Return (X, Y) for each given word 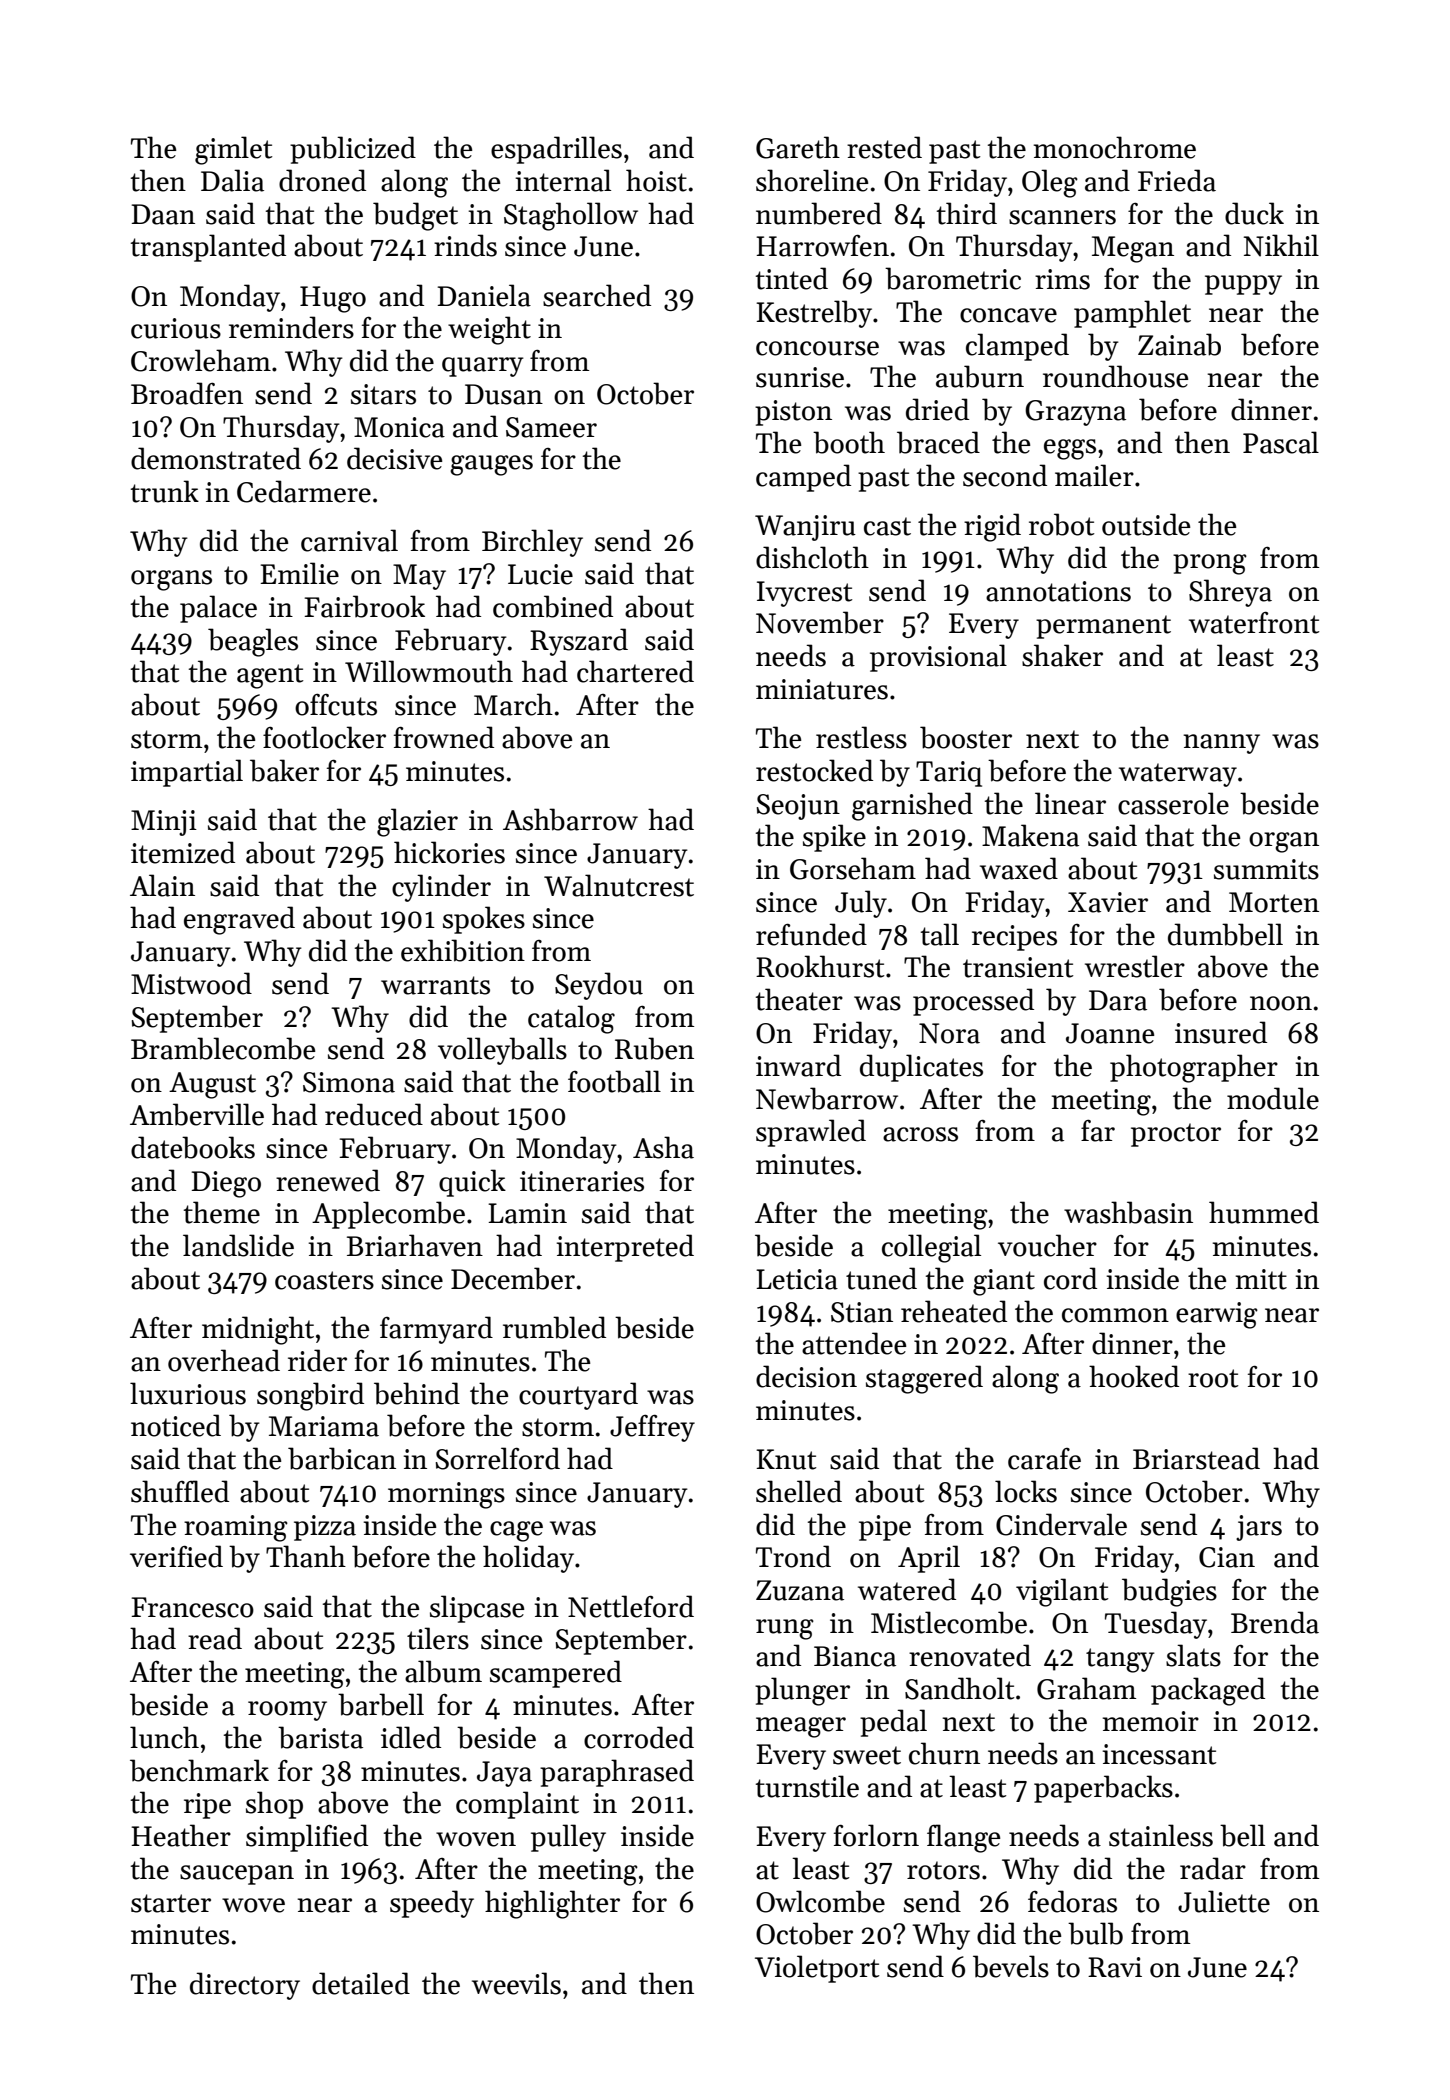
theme (222, 1212)
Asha (663, 1147)
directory (245, 1986)
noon (1281, 1003)
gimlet (233, 150)
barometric (953, 278)
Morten (1274, 902)
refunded (811, 934)
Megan (1133, 249)
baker (284, 770)
